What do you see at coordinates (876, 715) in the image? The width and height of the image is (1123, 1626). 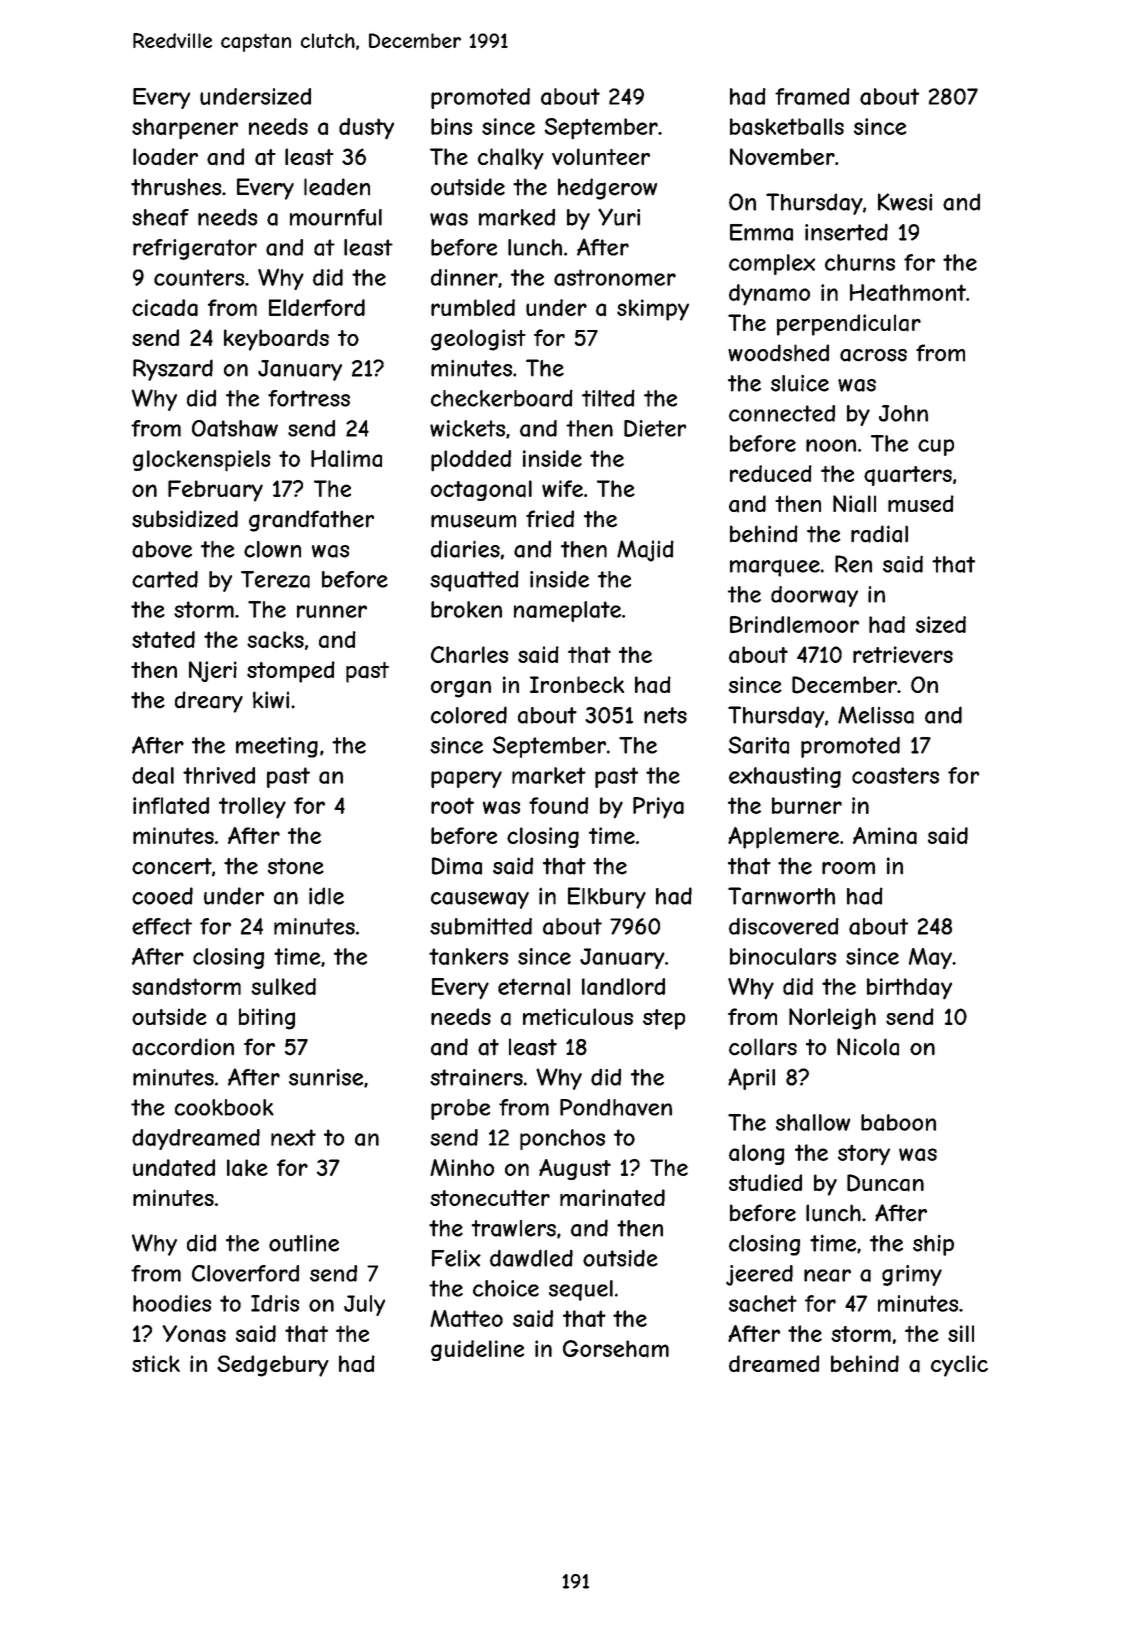 I see `Melissa` at bounding box center [876, 715].
